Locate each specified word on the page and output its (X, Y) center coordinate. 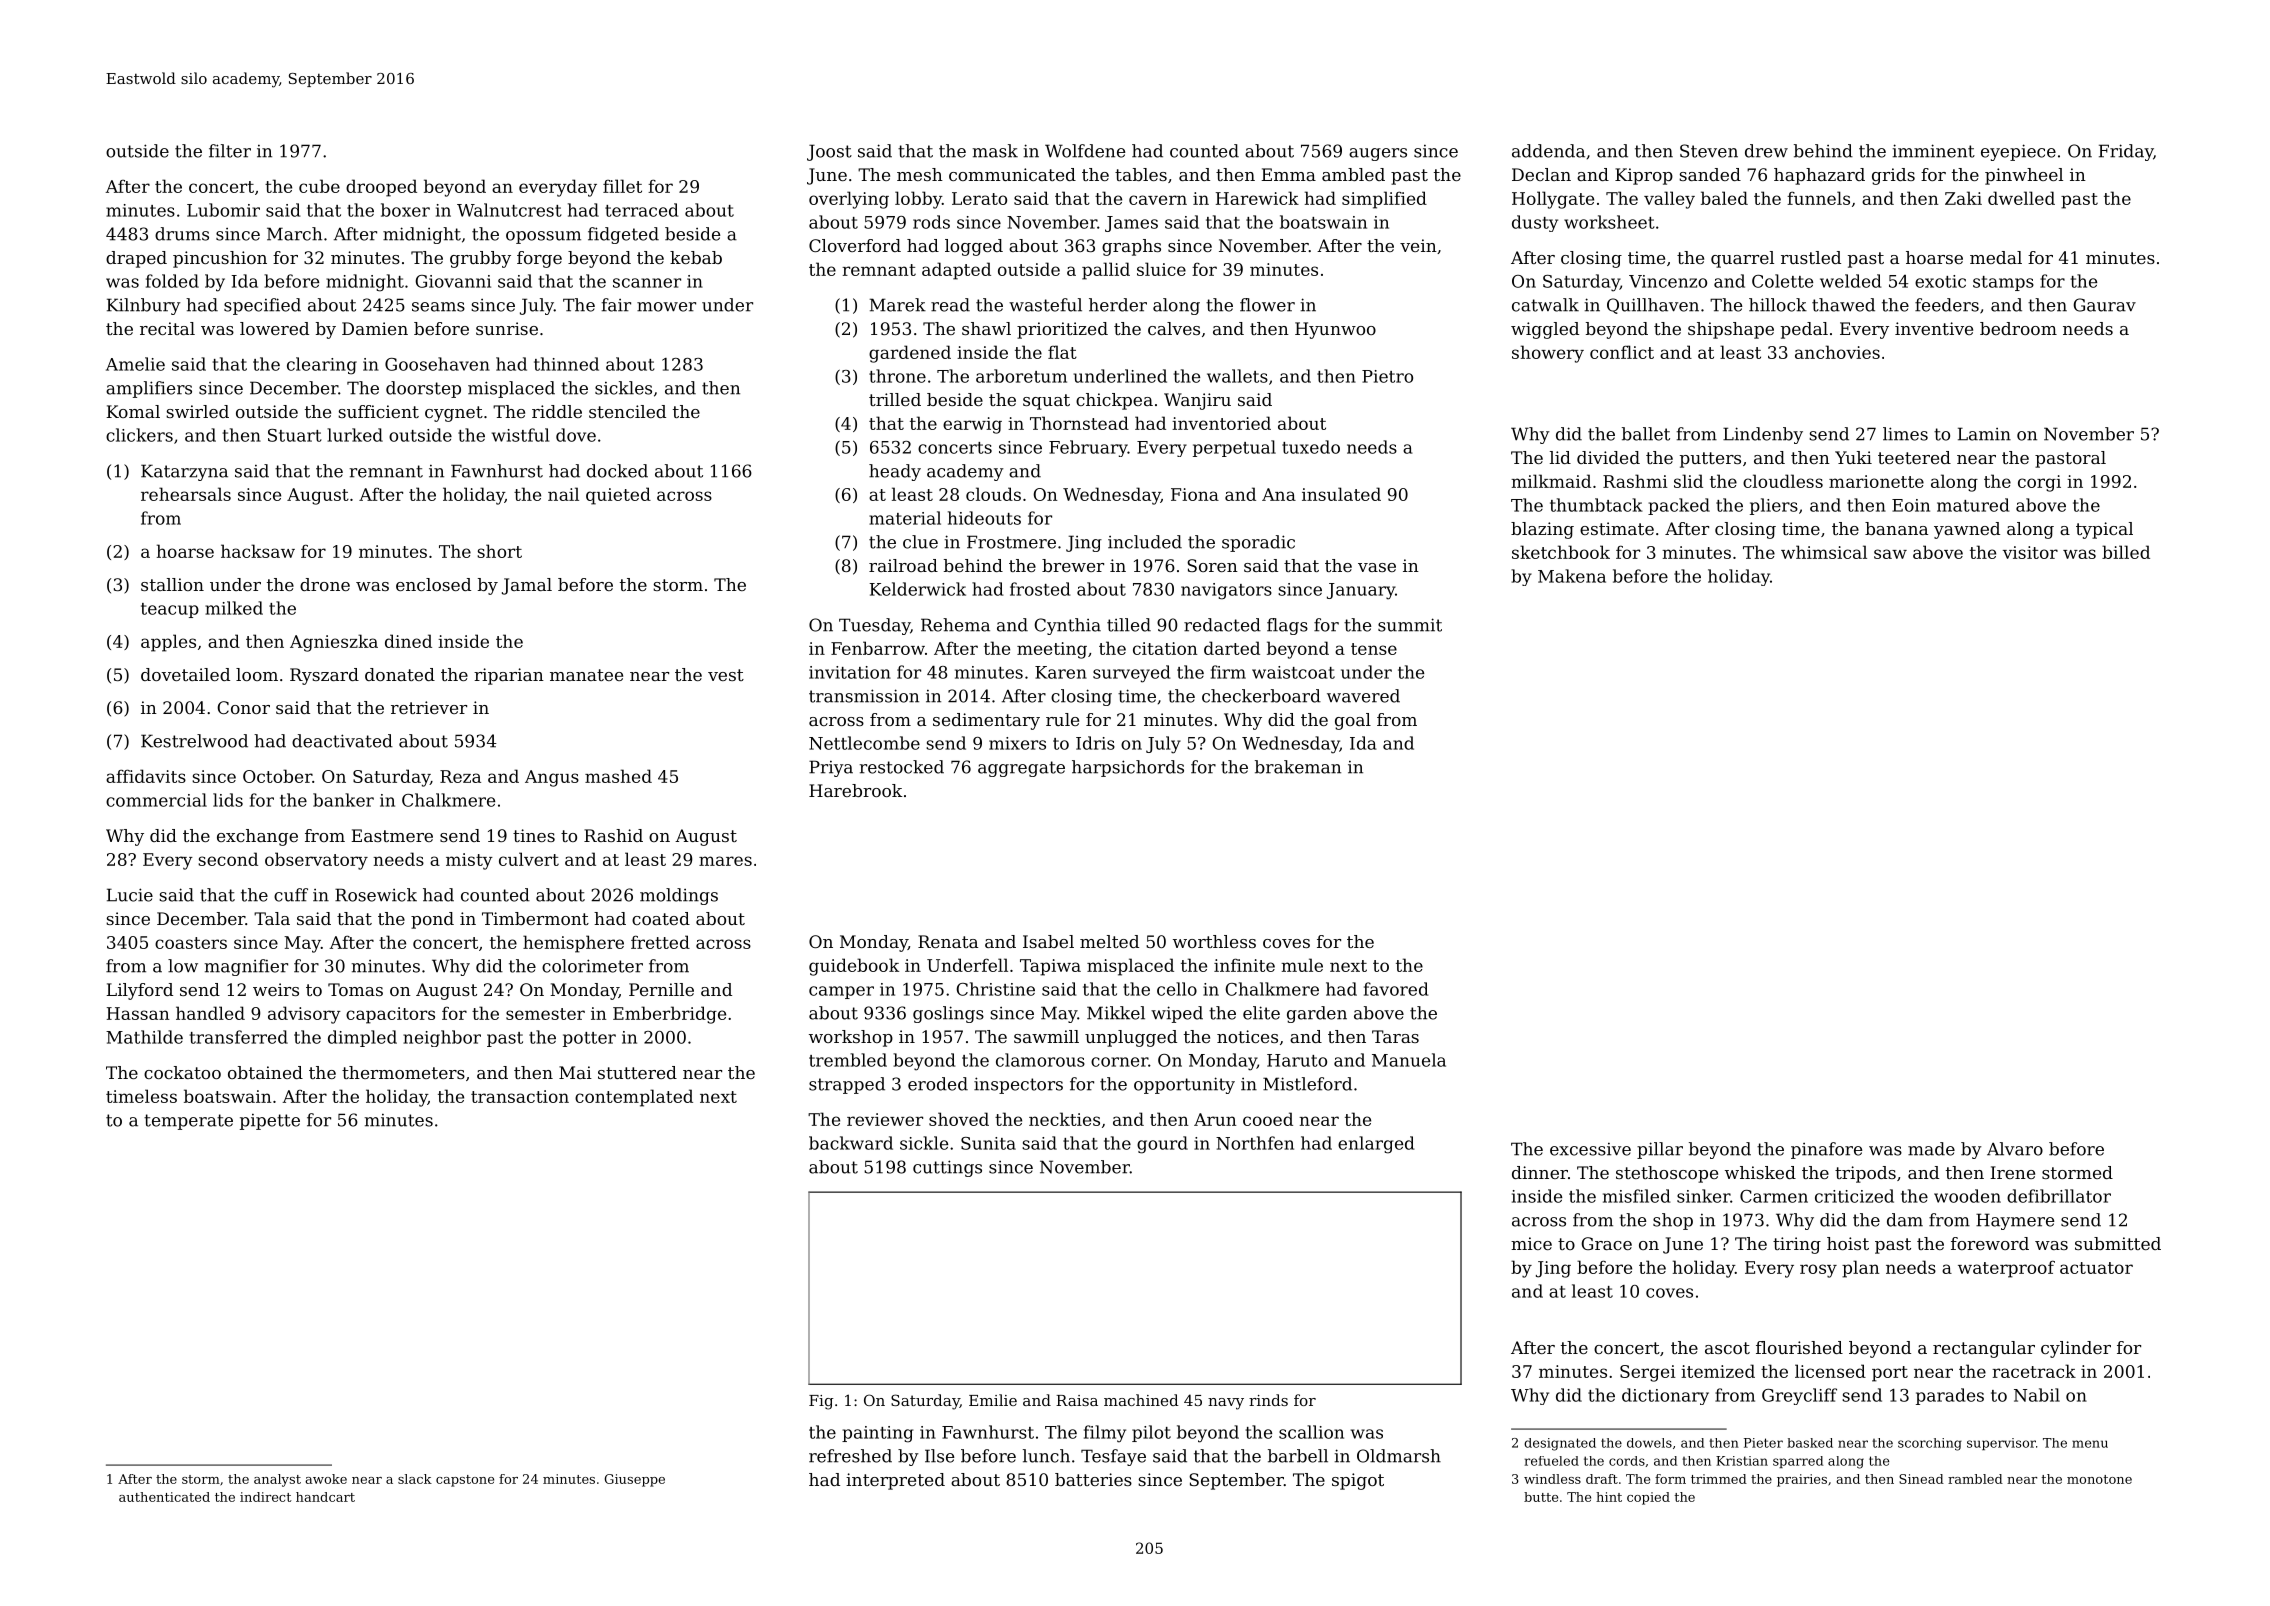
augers (1378, 154)
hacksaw (258, 551)
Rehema (955, 625)
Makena (1572, 576)
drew (1766, 151)
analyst (277, 1480)
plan (1860, 1269)
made (1931, 1149)
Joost (829, 152)
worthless (1214, 941)
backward (851, 1143)
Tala (272, 918)
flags (1287, 626)
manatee (586, 675)
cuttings (947, 1168)
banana (1896, 528)
